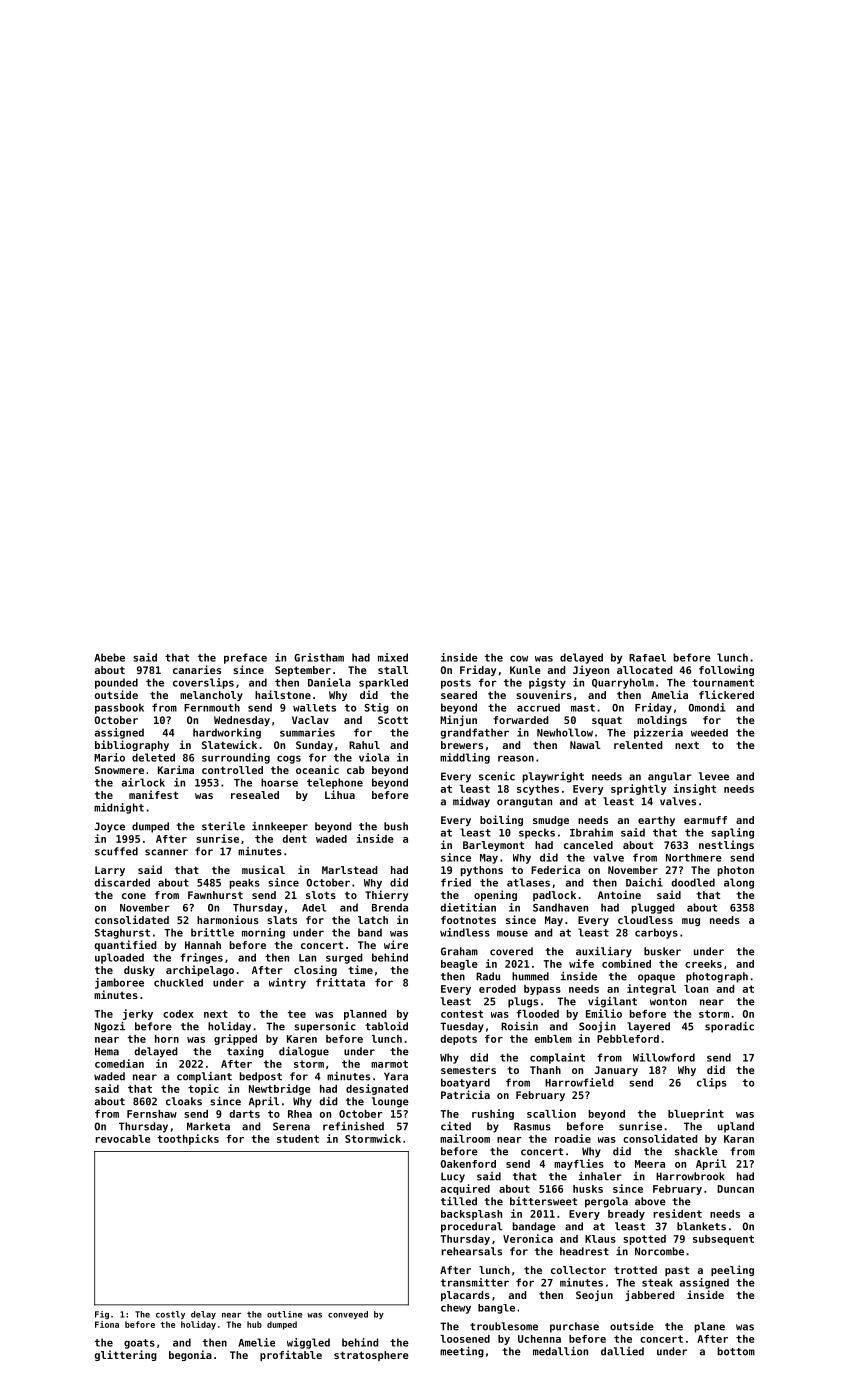 This page has width=849, height=1400. What do you see at coordinates (245, 658) in the page?
I see `preface` at bounding box center [245, 658].
